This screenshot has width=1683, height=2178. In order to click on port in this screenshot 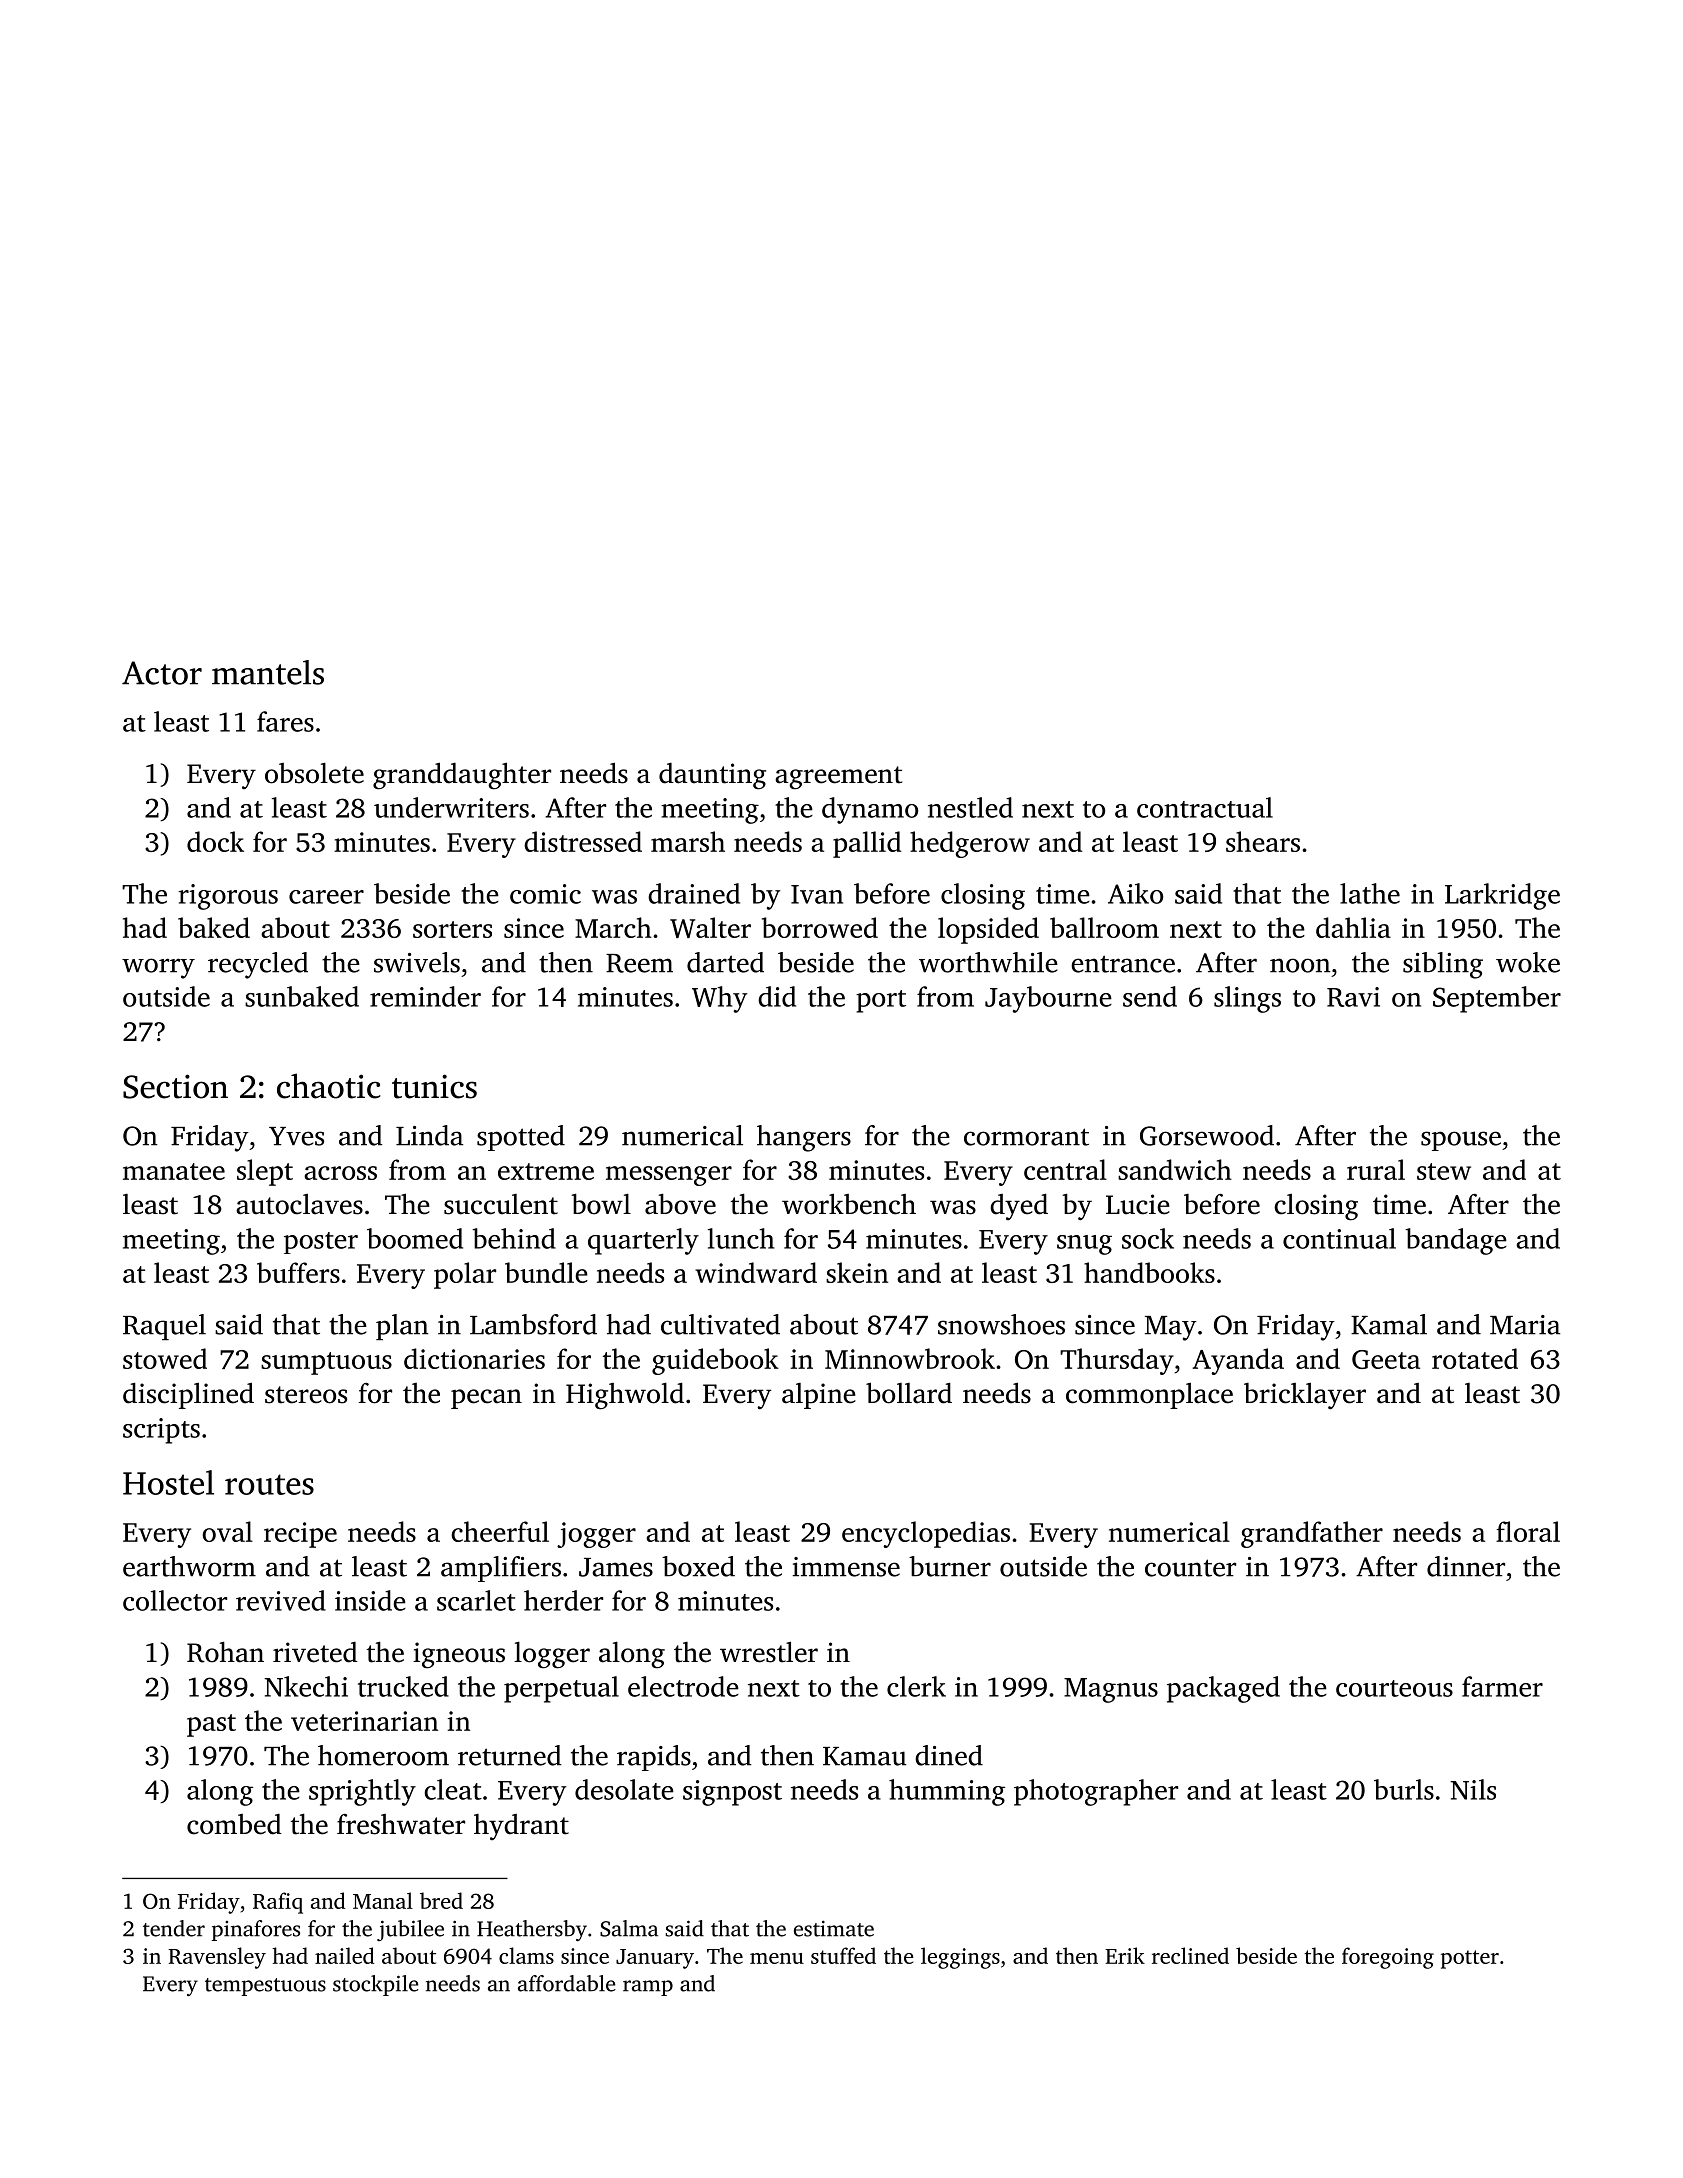, I will do `click(881, 1001)`.
